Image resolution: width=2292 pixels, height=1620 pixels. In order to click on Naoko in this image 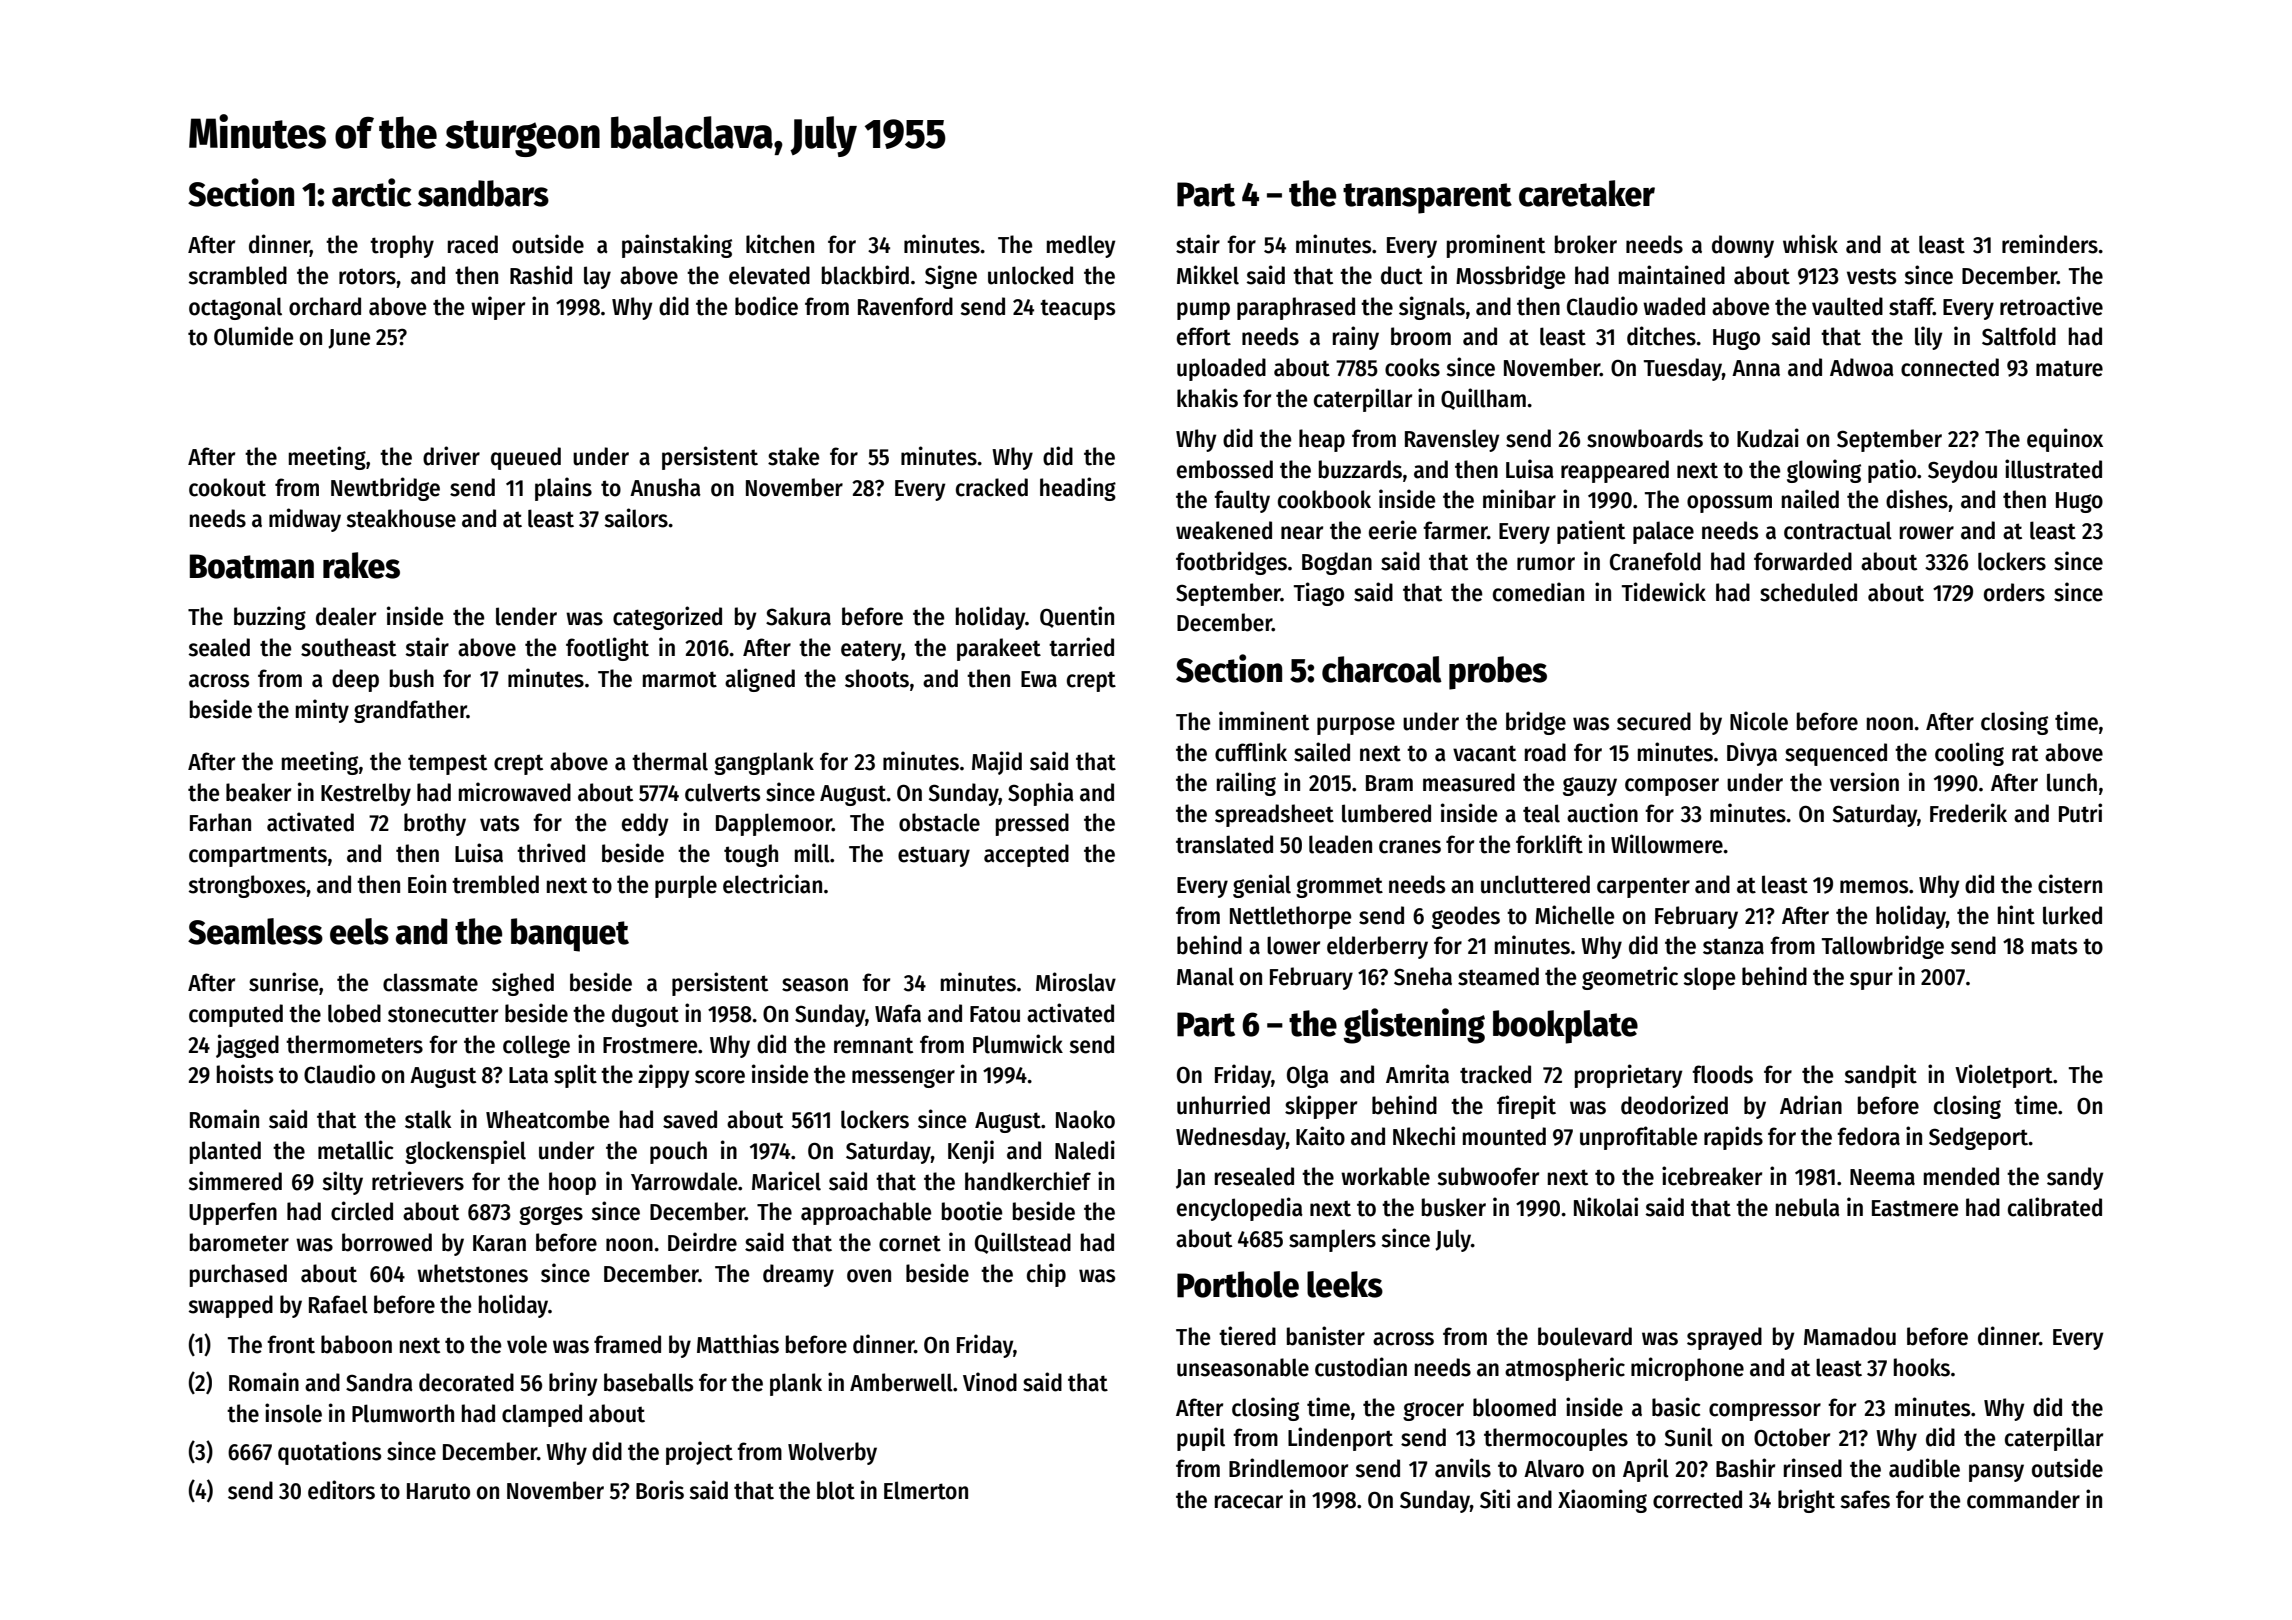, I will do `click(1085, 1119)`.
